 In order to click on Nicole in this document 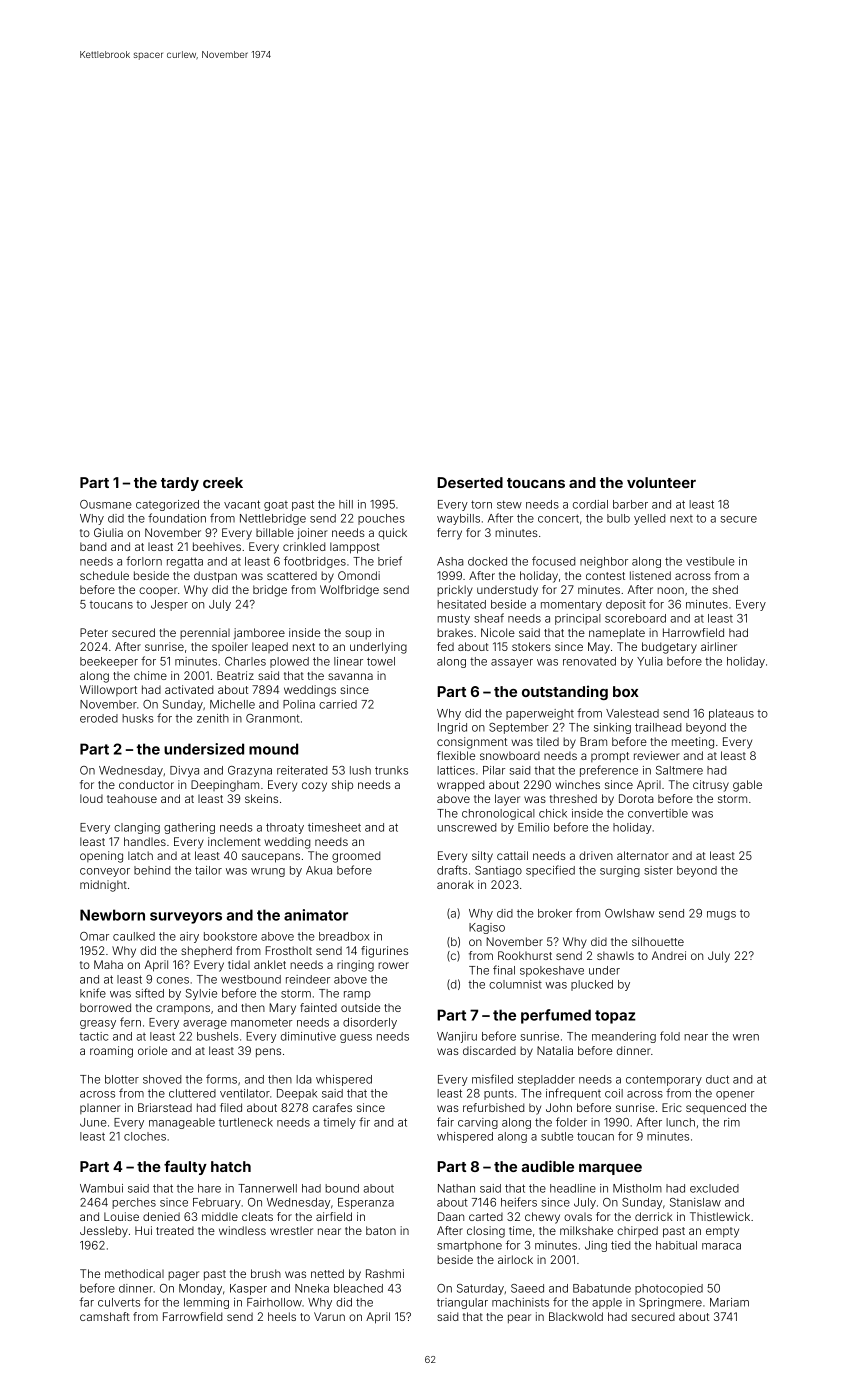, I will do `click(498, 632)`.
